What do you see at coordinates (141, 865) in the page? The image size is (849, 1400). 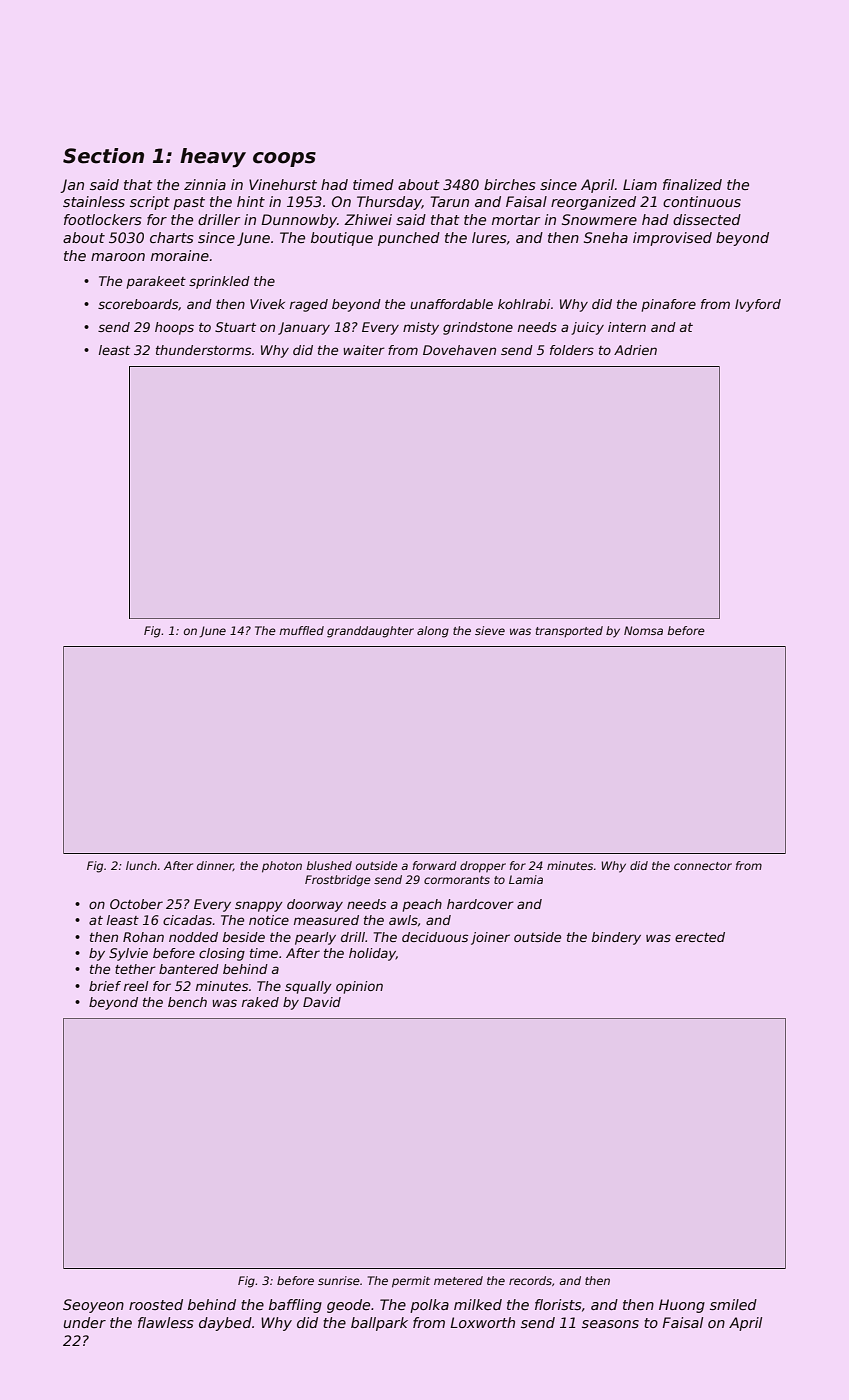 I see `lunch` at bounding box center [141, 865].
